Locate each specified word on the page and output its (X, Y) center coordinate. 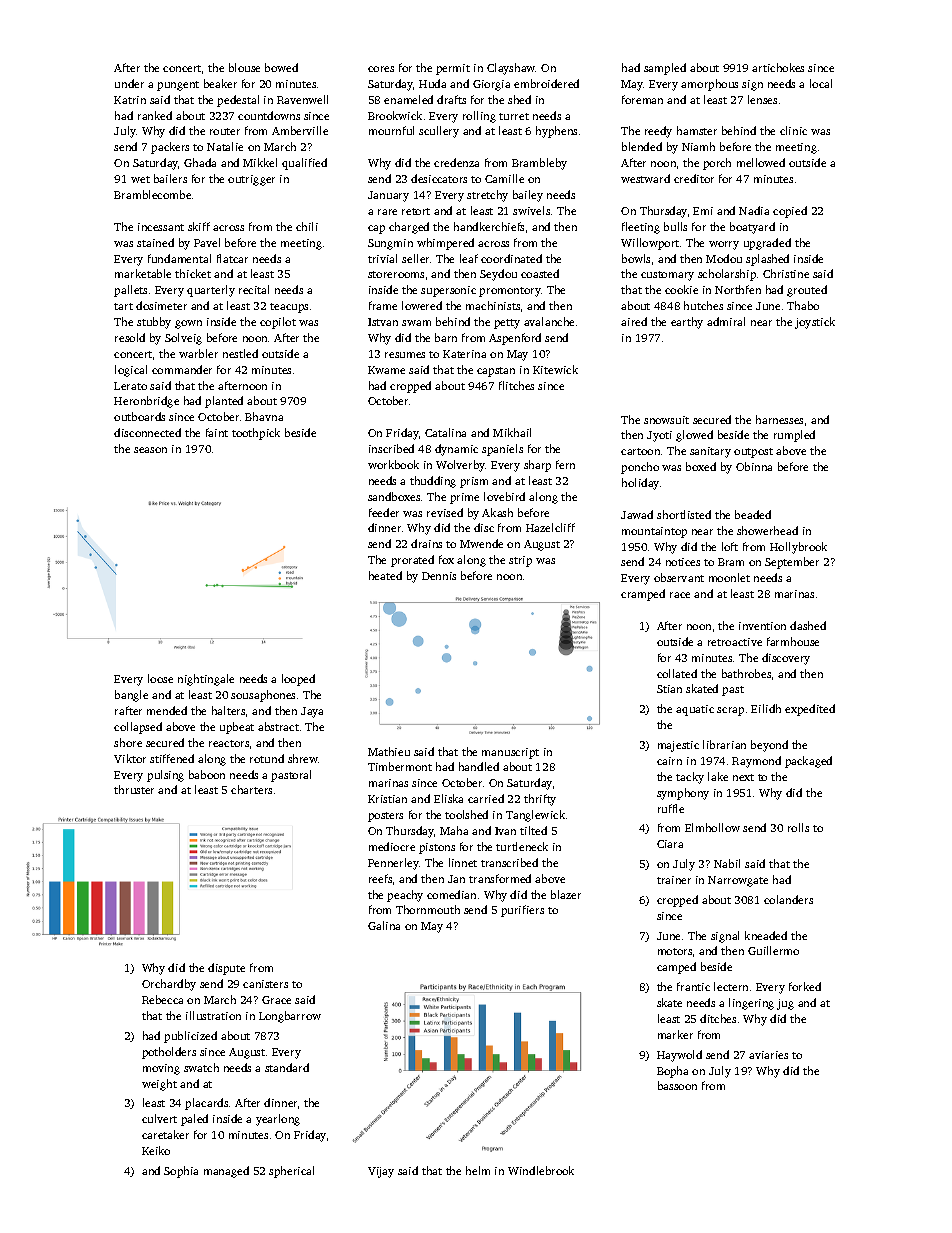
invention (762, 626)
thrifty (540, 800)
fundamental (179, 258)
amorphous (709, 85)
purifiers (522, 911)
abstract (278, 726)
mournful (391, 130)
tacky (690, 778)
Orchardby (169, 985)
